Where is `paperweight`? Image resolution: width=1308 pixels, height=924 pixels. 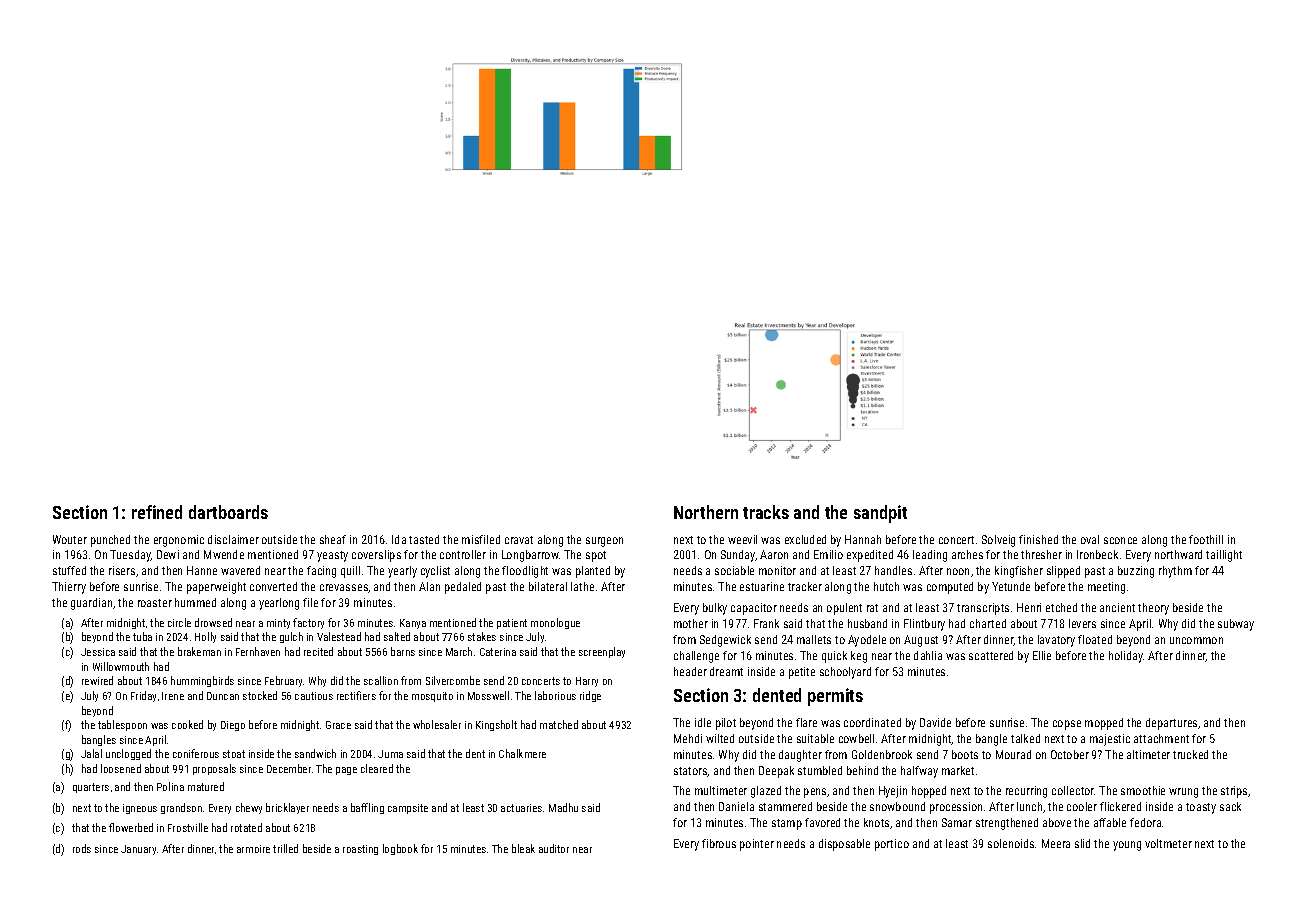
paperweight is located at coordinates (216, 588).
